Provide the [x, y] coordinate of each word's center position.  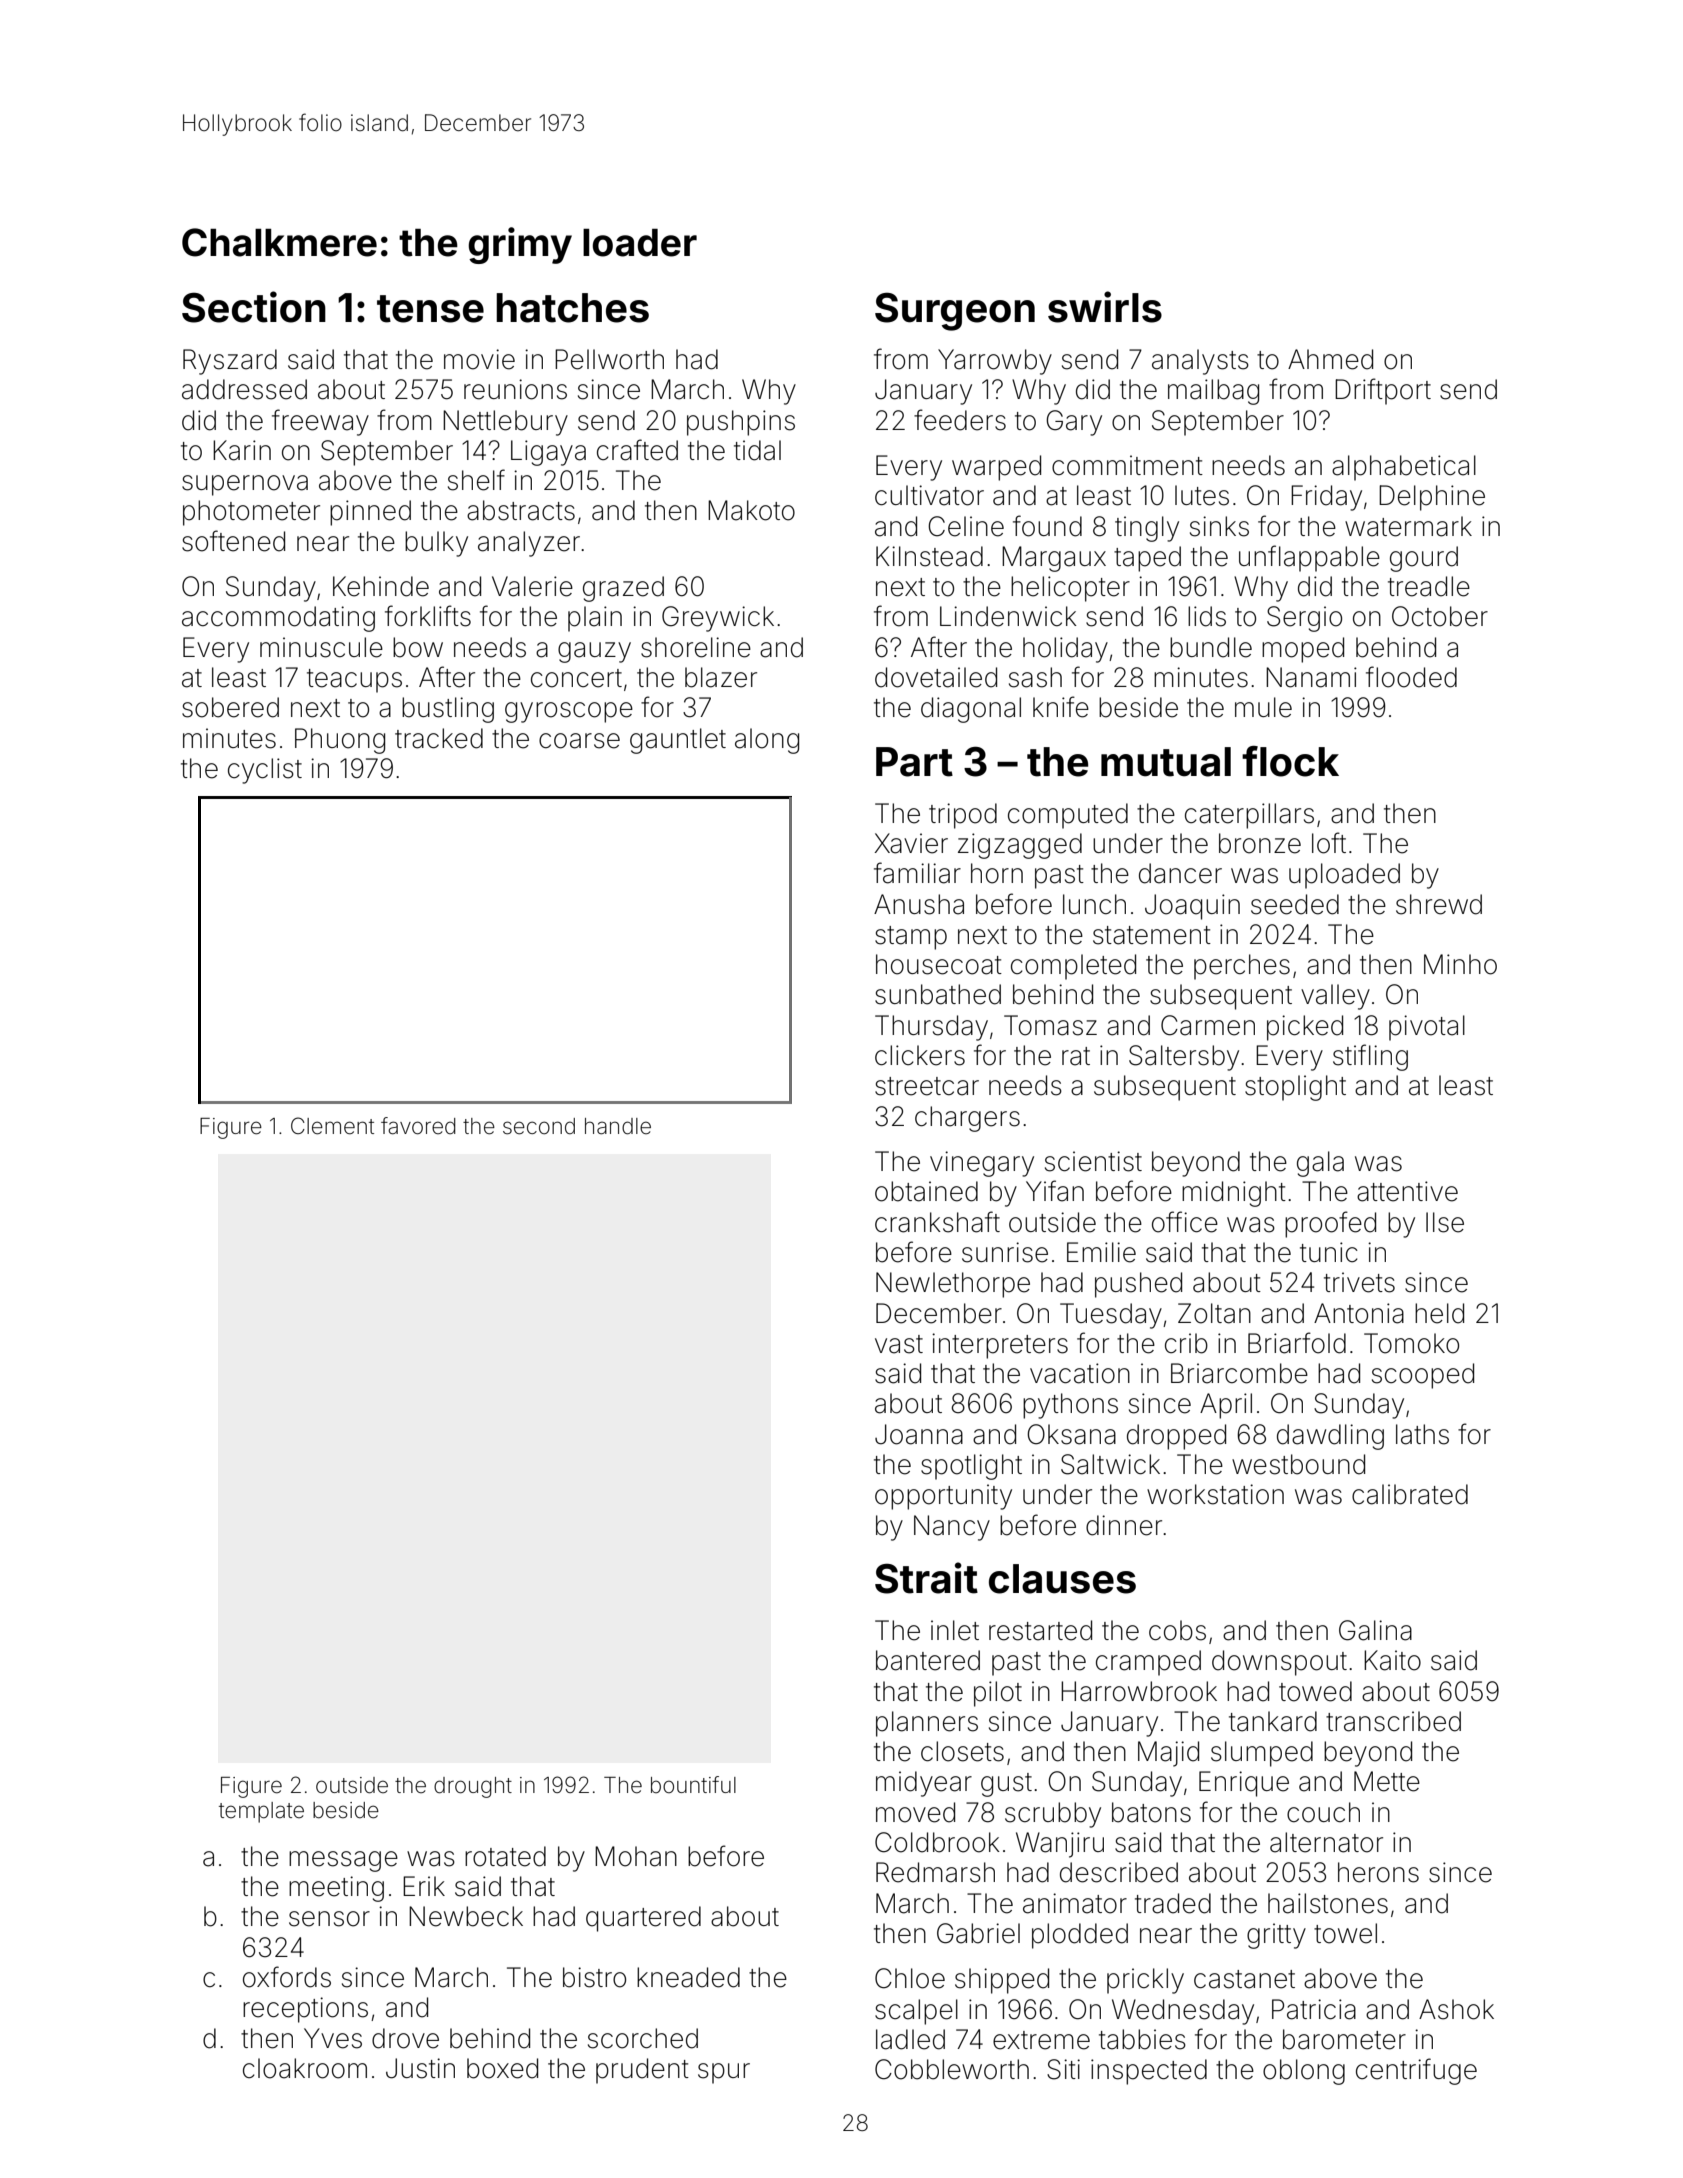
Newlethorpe [953, 1285]
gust [1006, 1785]
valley [1335, 997]
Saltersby [1184, 1058]
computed [1068, 816]
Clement [332, 1126]
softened [233, 541]
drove [405, 2038]
